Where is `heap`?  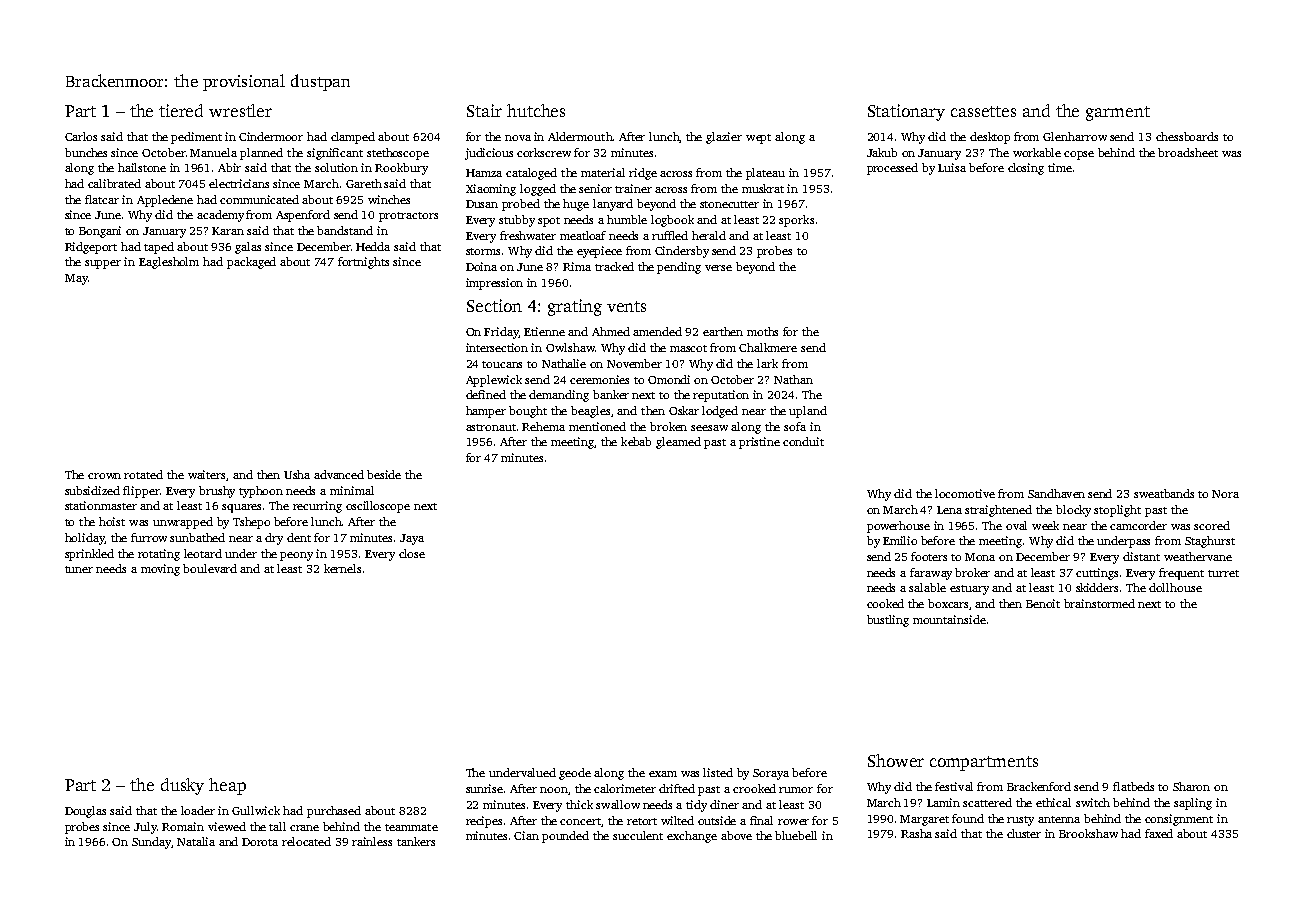 heap is located at coordinates (227, 786).
